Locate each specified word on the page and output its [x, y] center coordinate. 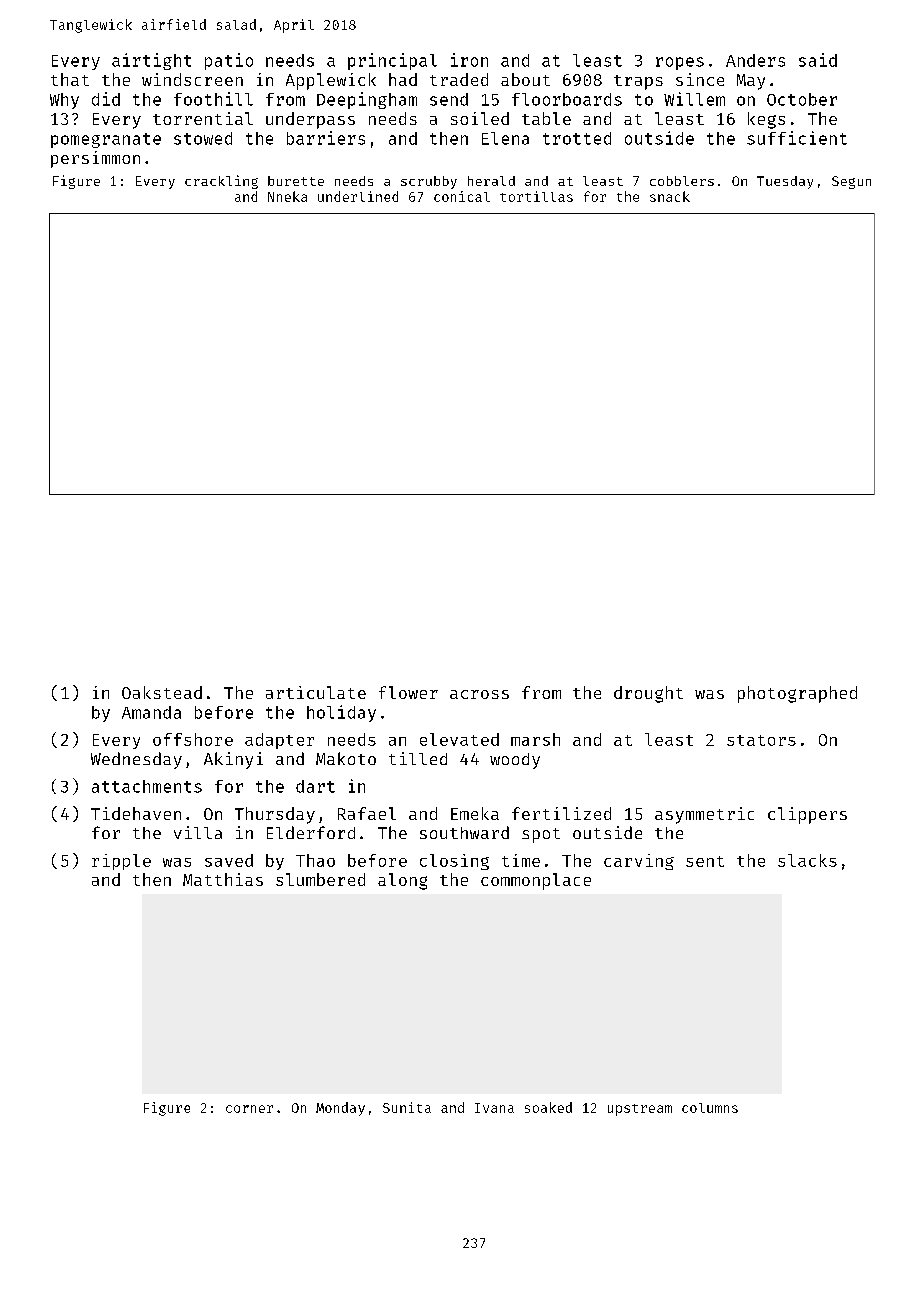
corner [249, 1109]
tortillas [536, 196]
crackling [221, 182]
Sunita [407, 1107]
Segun [851, 182]
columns [710, 1108]
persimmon [95, 159]
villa [198, 832]
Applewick [331, 81]
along [402, 881]
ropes [680, 63]
